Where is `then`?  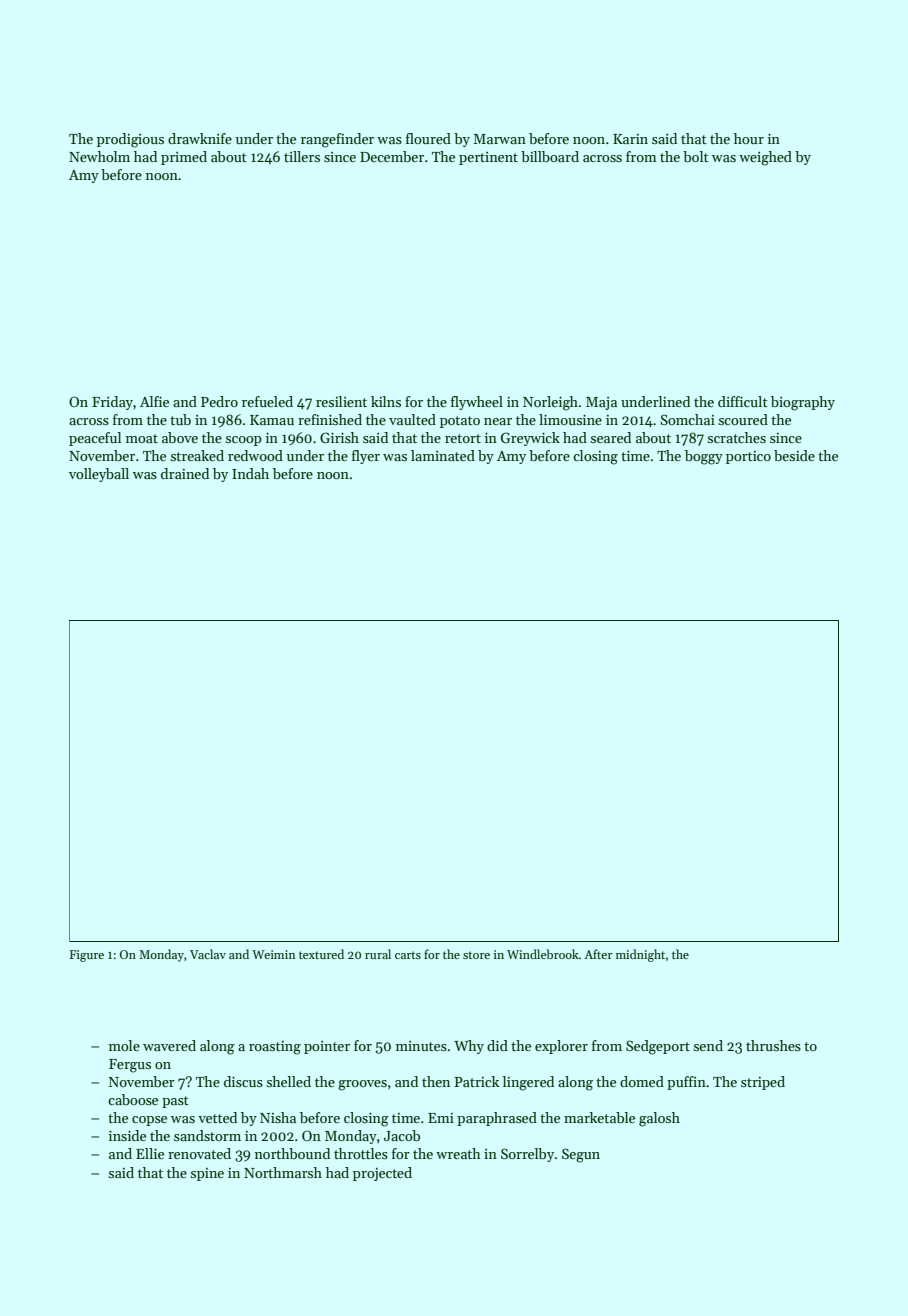 then is located at coordinates (436, 1081).
